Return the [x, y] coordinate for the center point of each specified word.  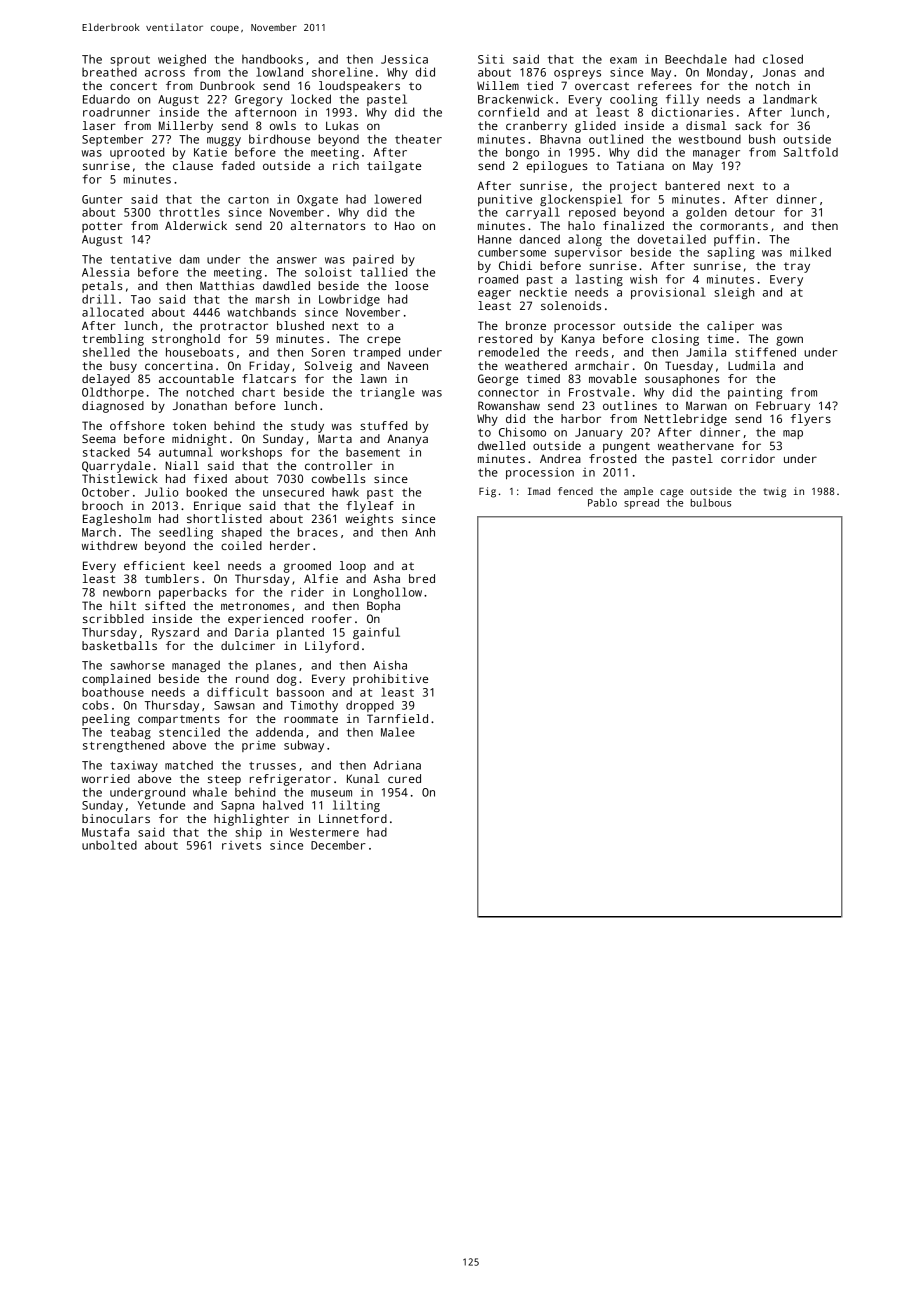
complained [116, 680]
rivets [241, 845]
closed [783, 59]
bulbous [711, 503]
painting [755, 393]
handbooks [272, 59]
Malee [398, 732]
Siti [491, 59]
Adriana [397, 765]
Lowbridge [349, 300]
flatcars [269, 378]
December [338, 845]
